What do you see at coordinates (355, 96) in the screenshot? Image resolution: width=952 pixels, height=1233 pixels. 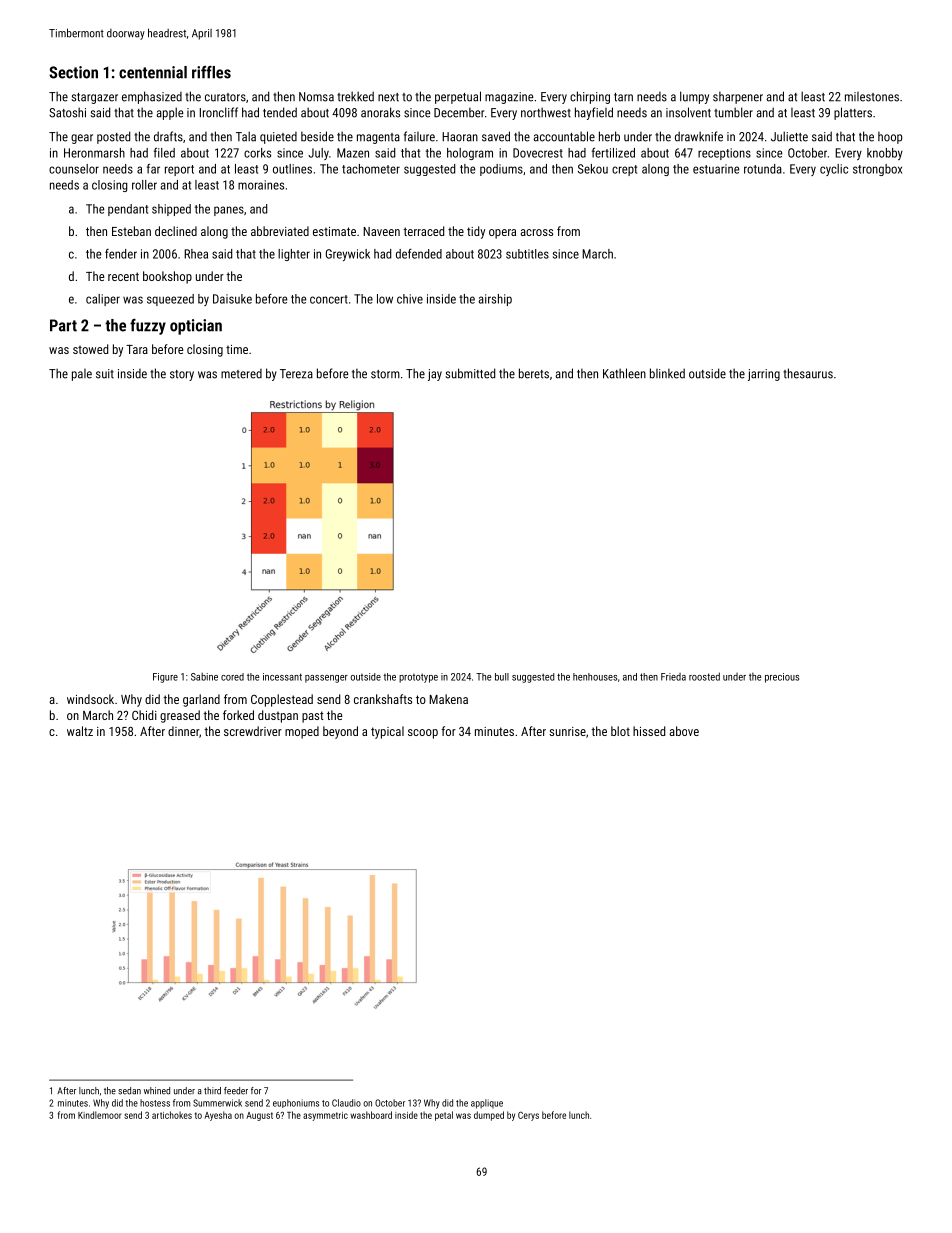 I see `trekked` at bounding box center [355, 96].
